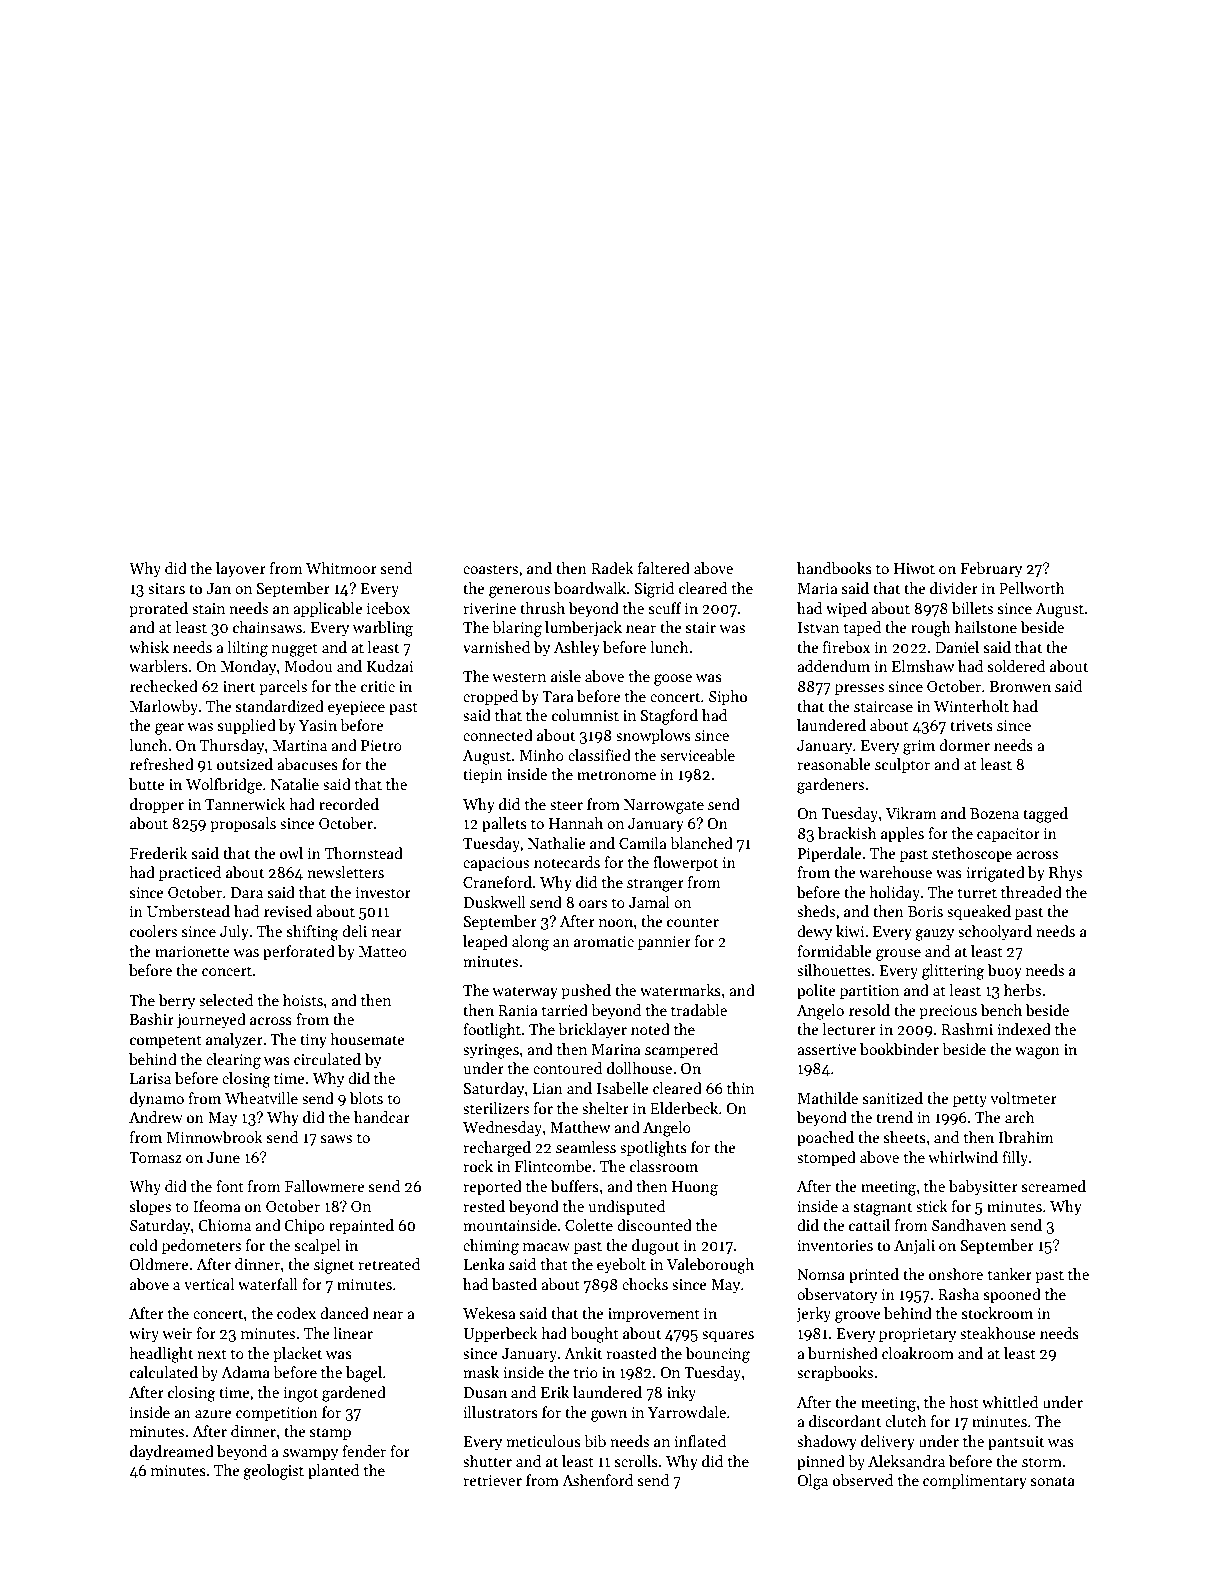  What do you see at coordinates (589, 1225) in the page?
I see `Colette` at bounding box center [589, 1225].
